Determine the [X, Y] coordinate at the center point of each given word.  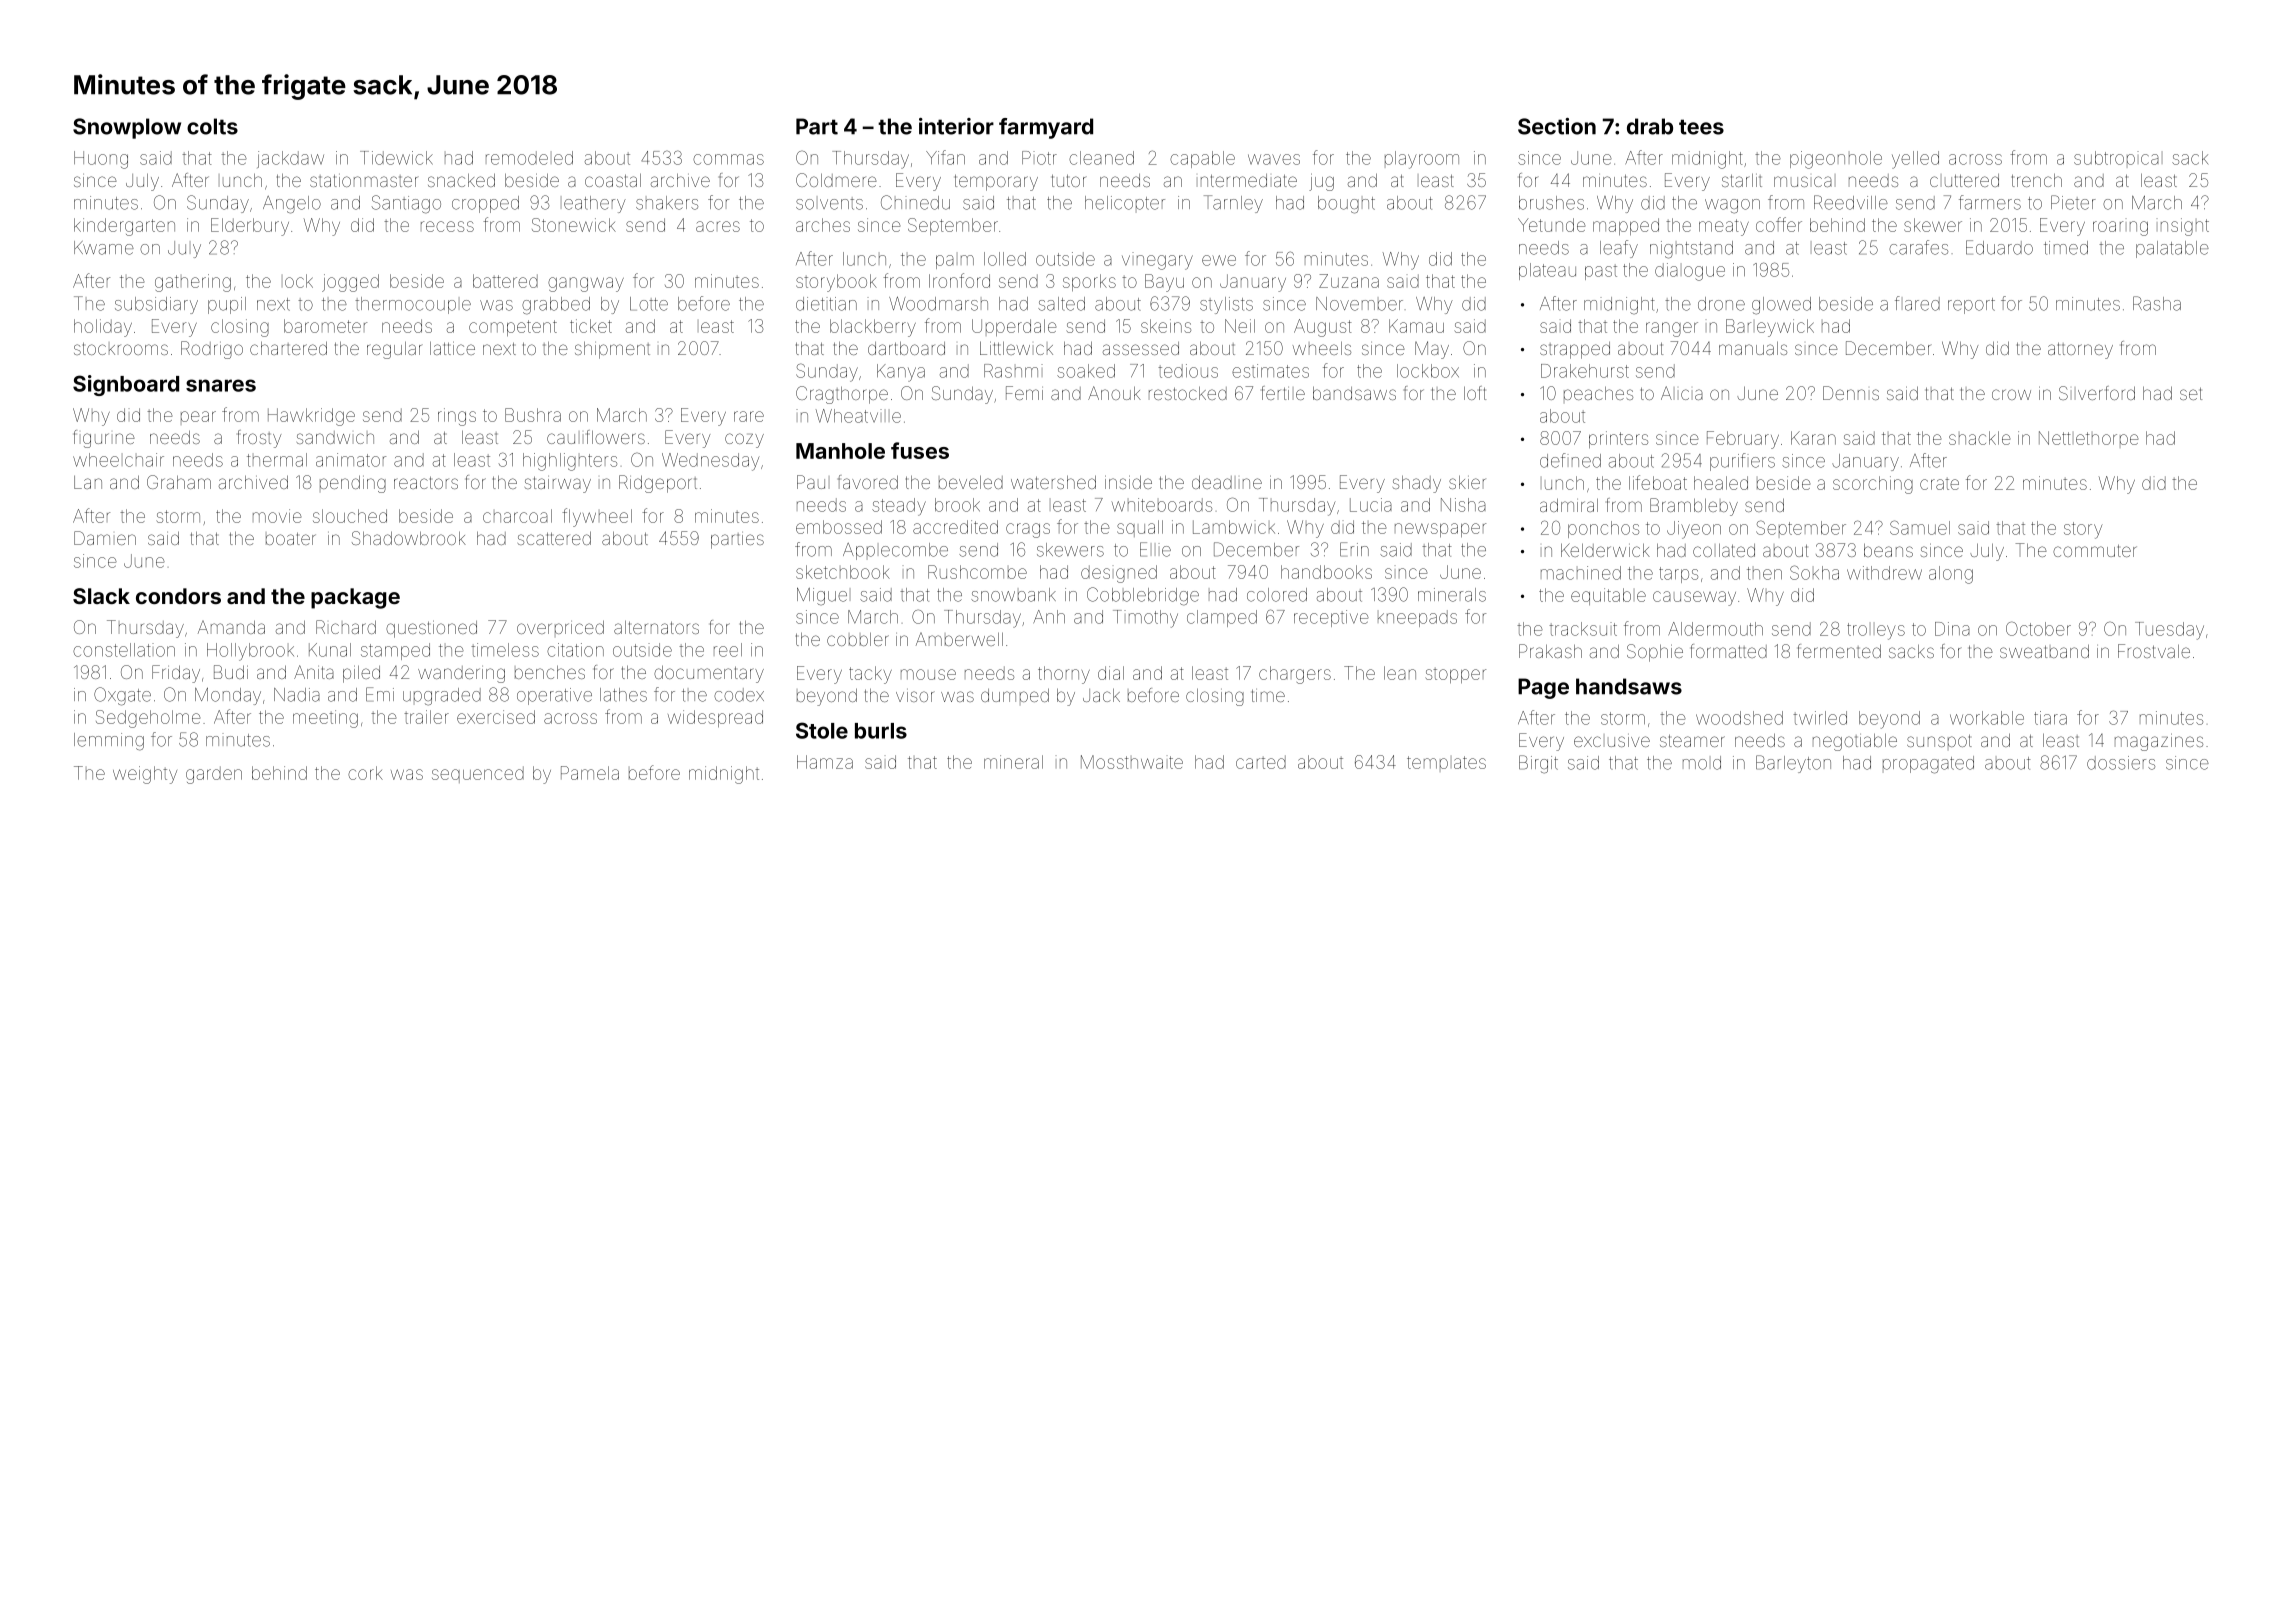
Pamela [590, 773]
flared [1917, 303]
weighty [145, 775]
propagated [1928, 765]
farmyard [1046, 128]
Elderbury [250, 227]
